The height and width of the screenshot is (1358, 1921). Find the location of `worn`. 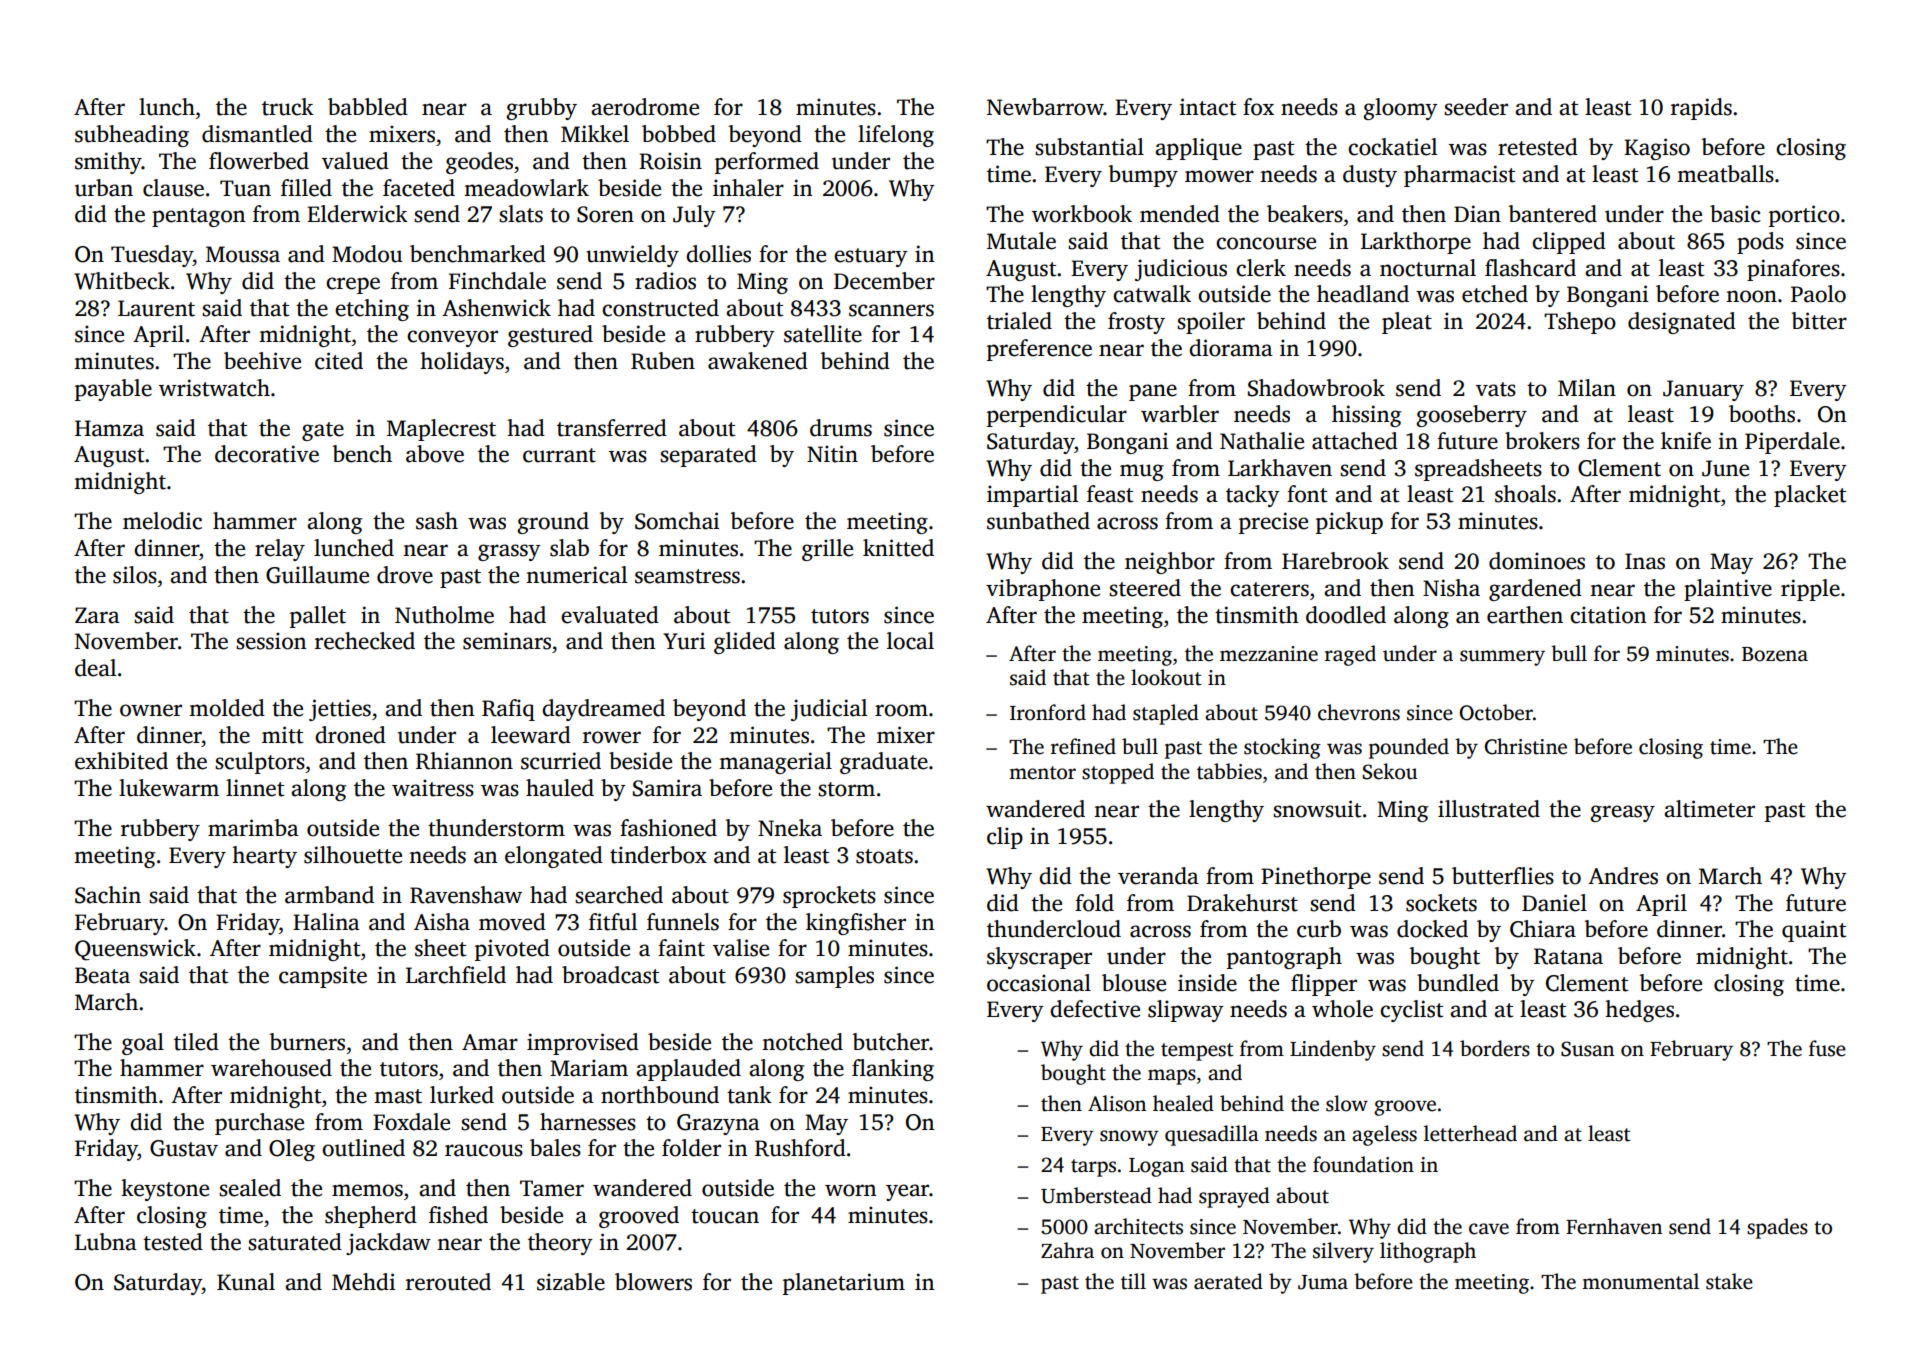

worn is located at coordinates (850, 1190).
